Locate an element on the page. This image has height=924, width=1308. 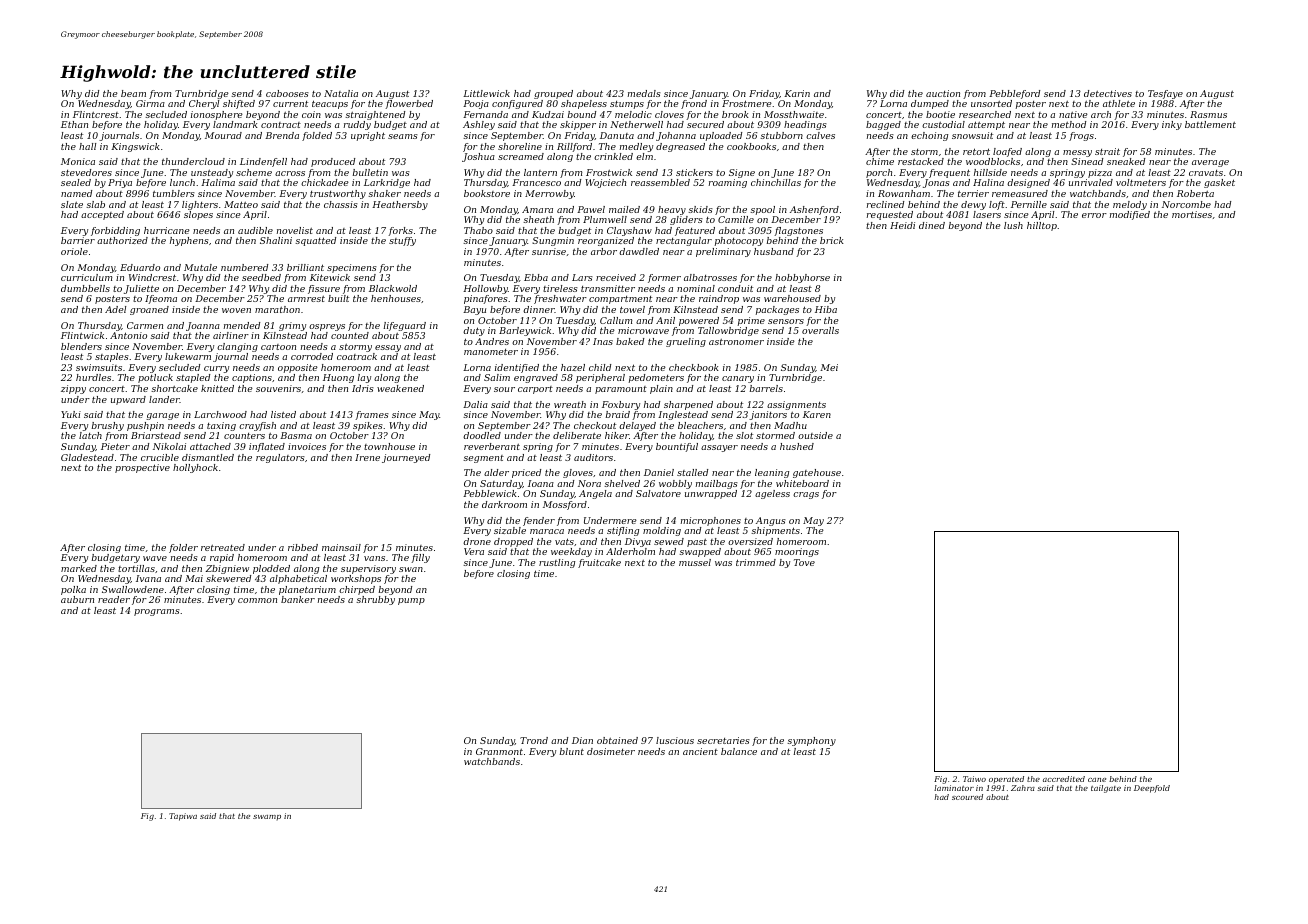
Hiba is located at coordinates (826, 309).
